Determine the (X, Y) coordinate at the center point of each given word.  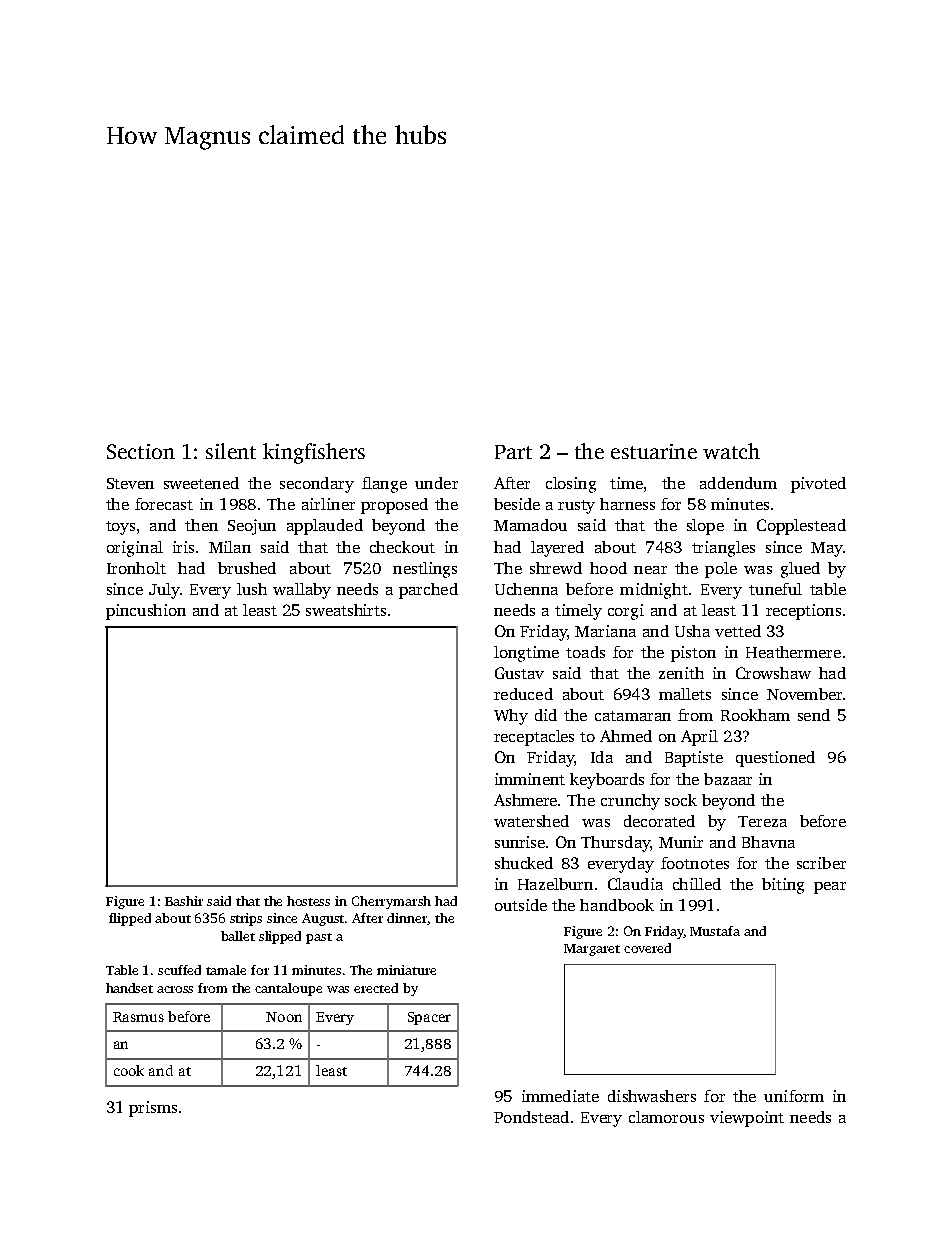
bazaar (728, 779)
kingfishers (314, 453)
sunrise (520, 842)
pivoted (818, 485)
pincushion (146, 612)
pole (721, 570)
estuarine (654, 451)
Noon (284, 1017)
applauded (325, 527)
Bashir (184, 901)
